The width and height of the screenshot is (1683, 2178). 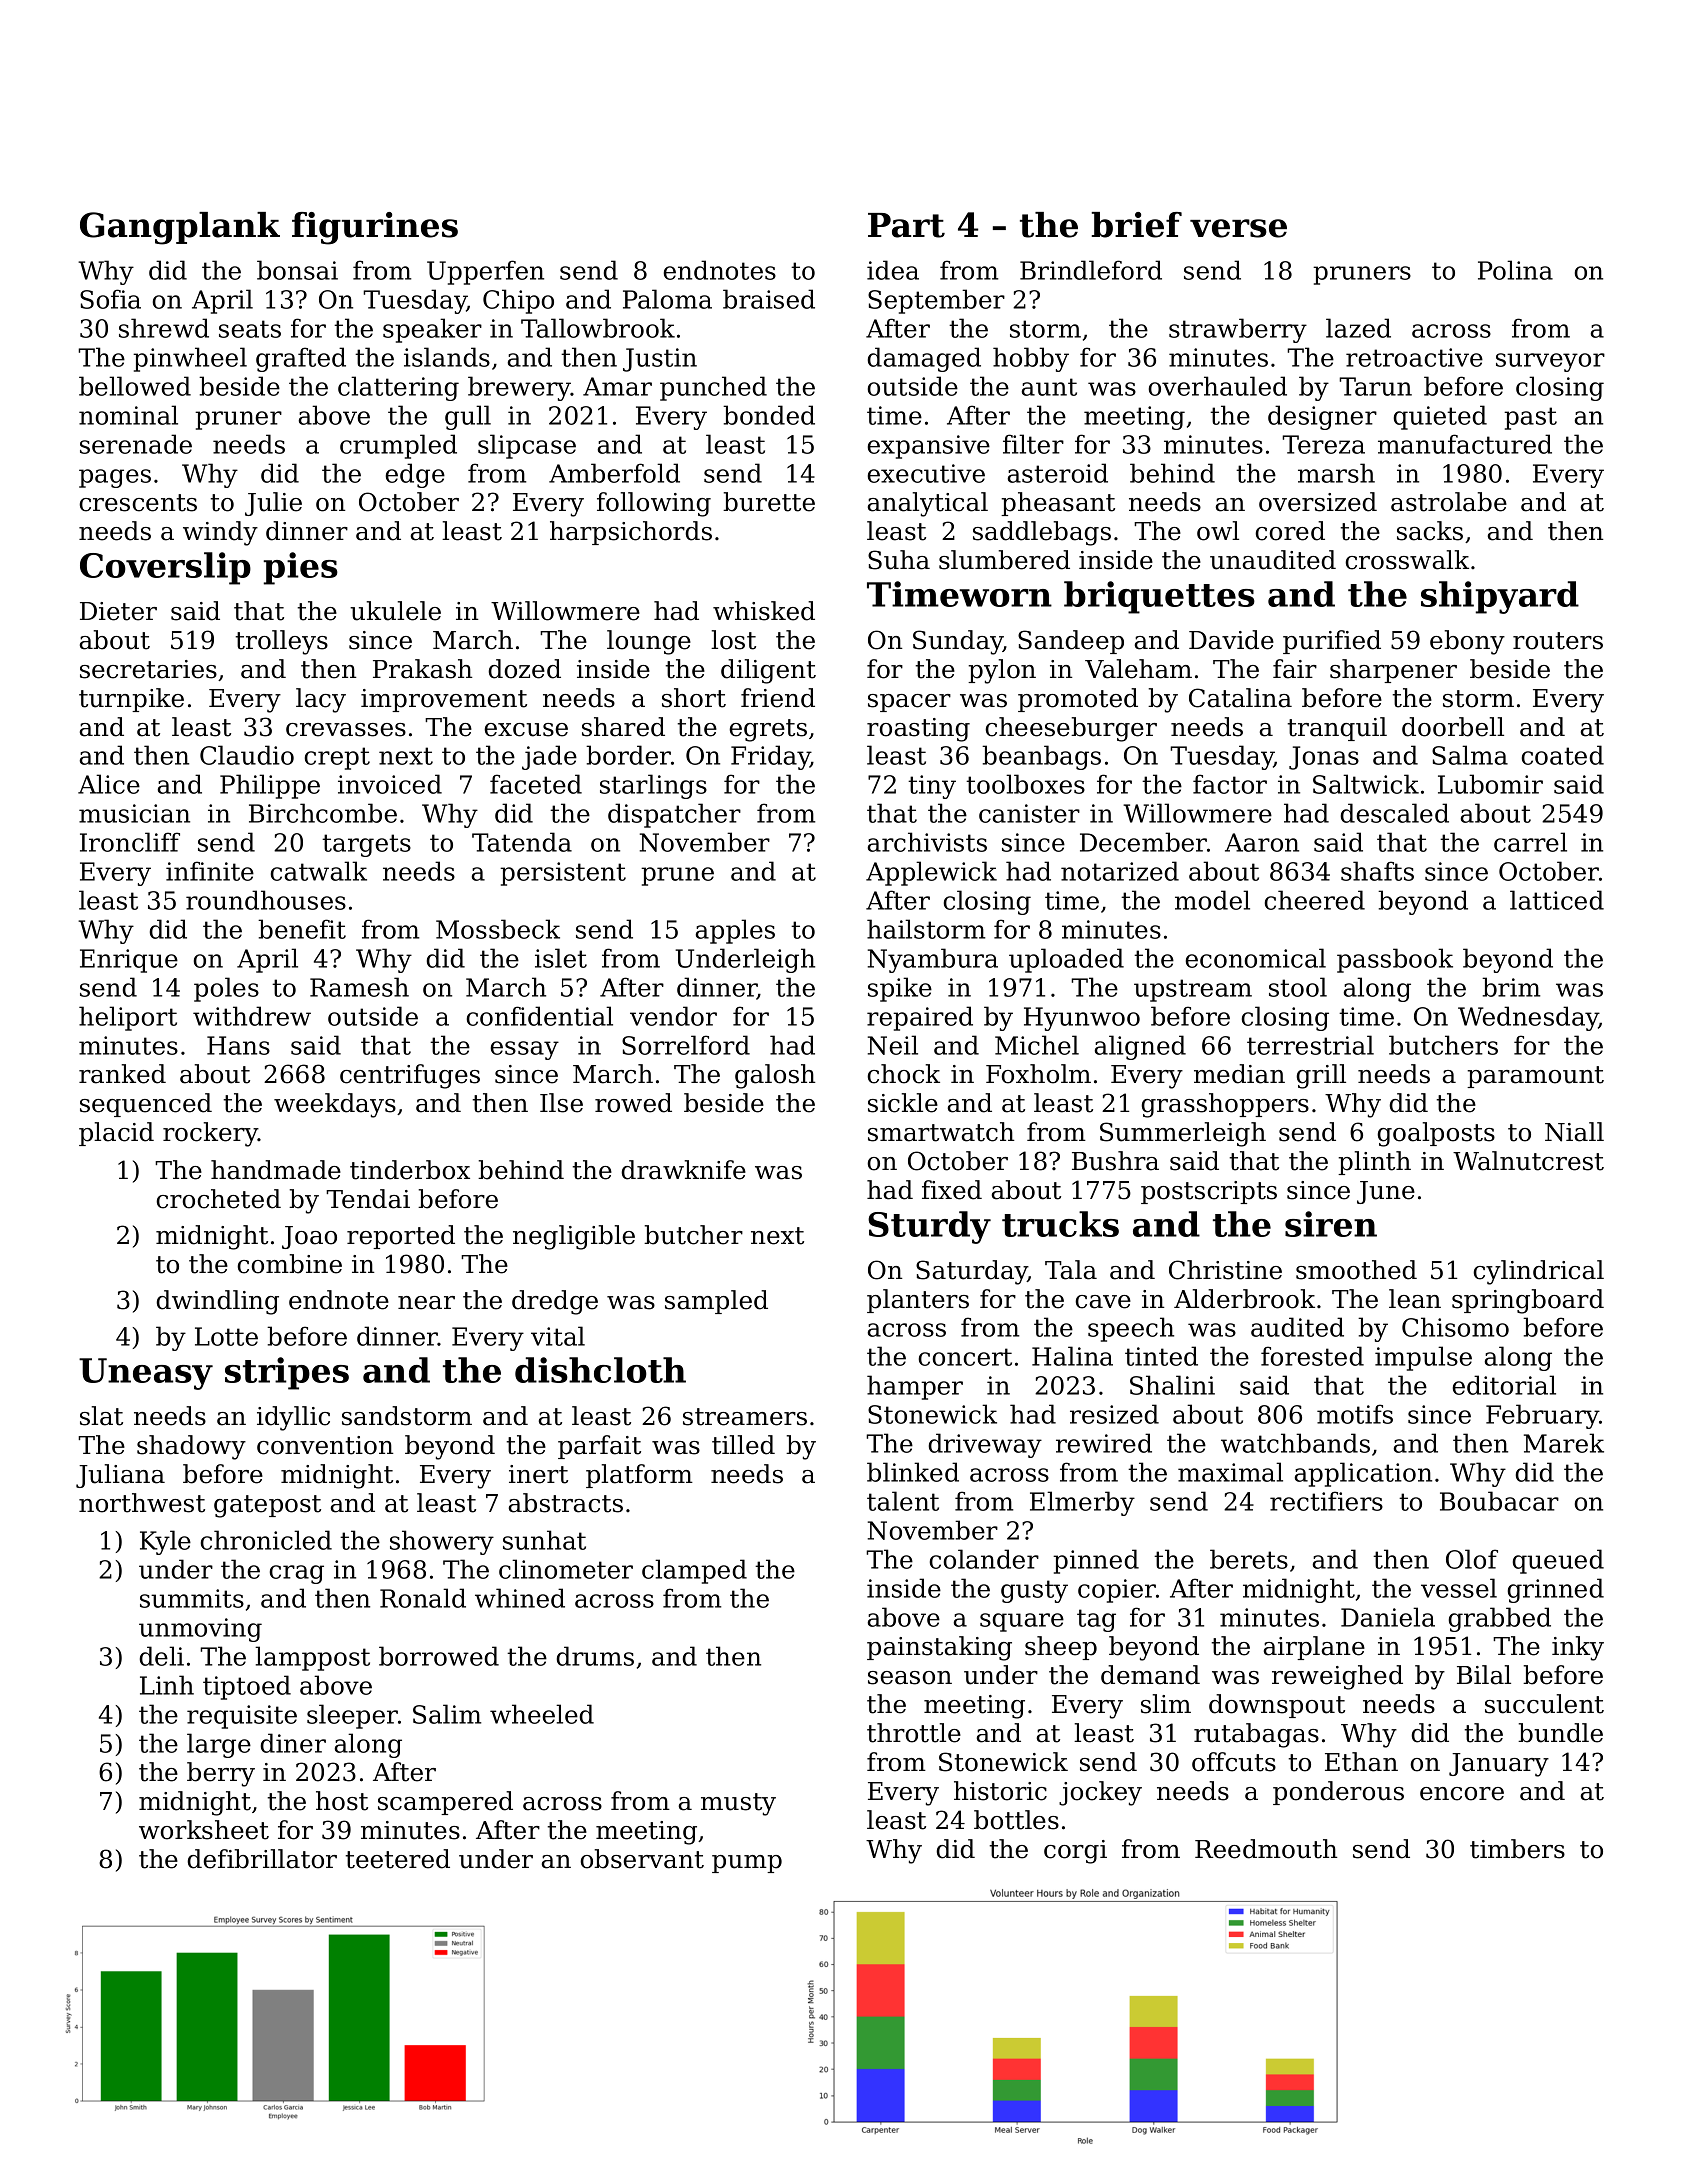 I want to click on persistent, so click(x=563, y=874).
